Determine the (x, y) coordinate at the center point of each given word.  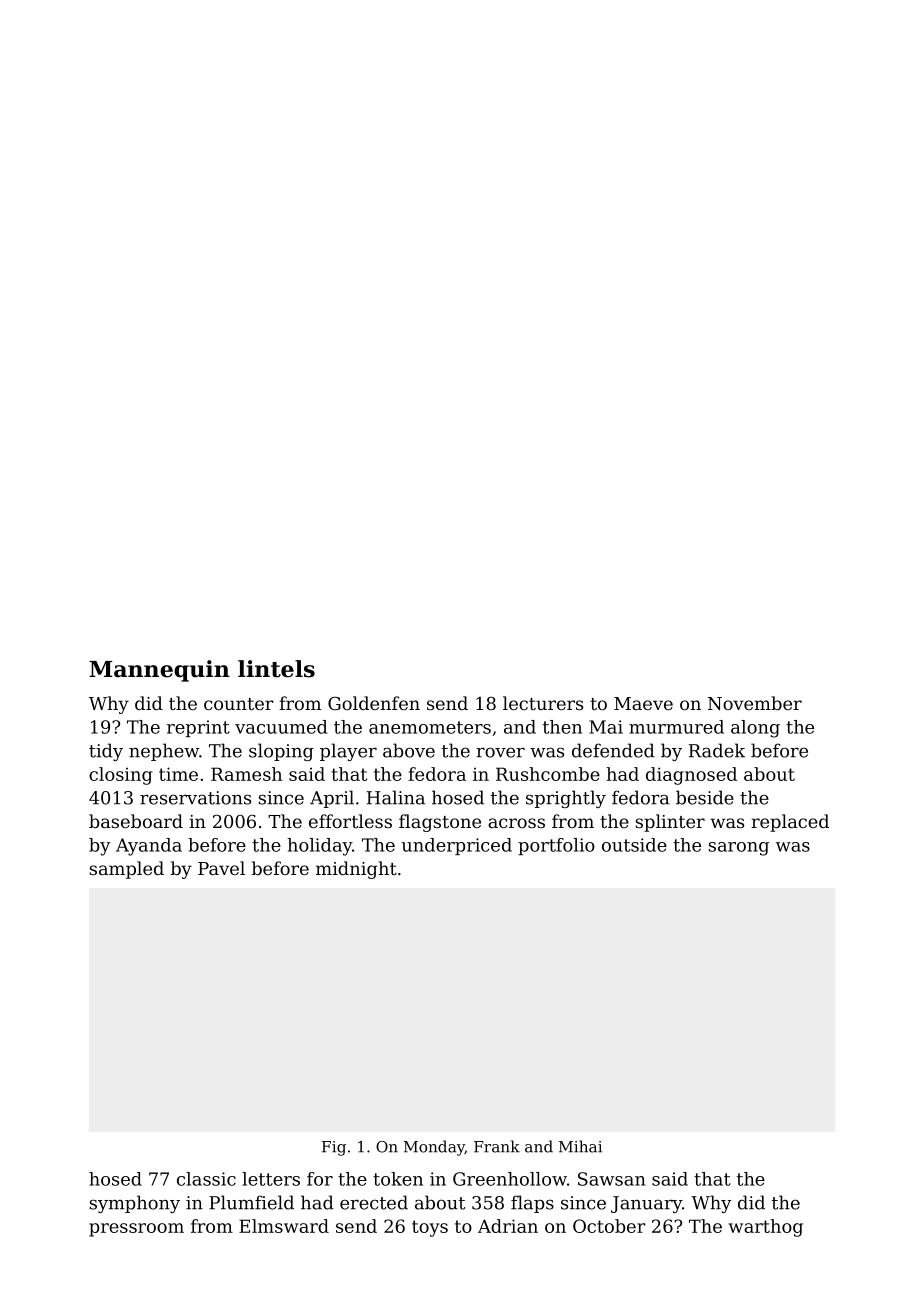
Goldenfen (374, 703)
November (755, 703)
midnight (356, 870)
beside (705, 797)
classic (206, 1179)
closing (120, 776)
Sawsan (612, 1179)
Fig (334, 1148)
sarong (738, 849)
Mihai (580, 1146)
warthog (766, 1228)
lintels (276, 669)
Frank (497, 1146)
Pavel (221, 868)
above (409, 750)
